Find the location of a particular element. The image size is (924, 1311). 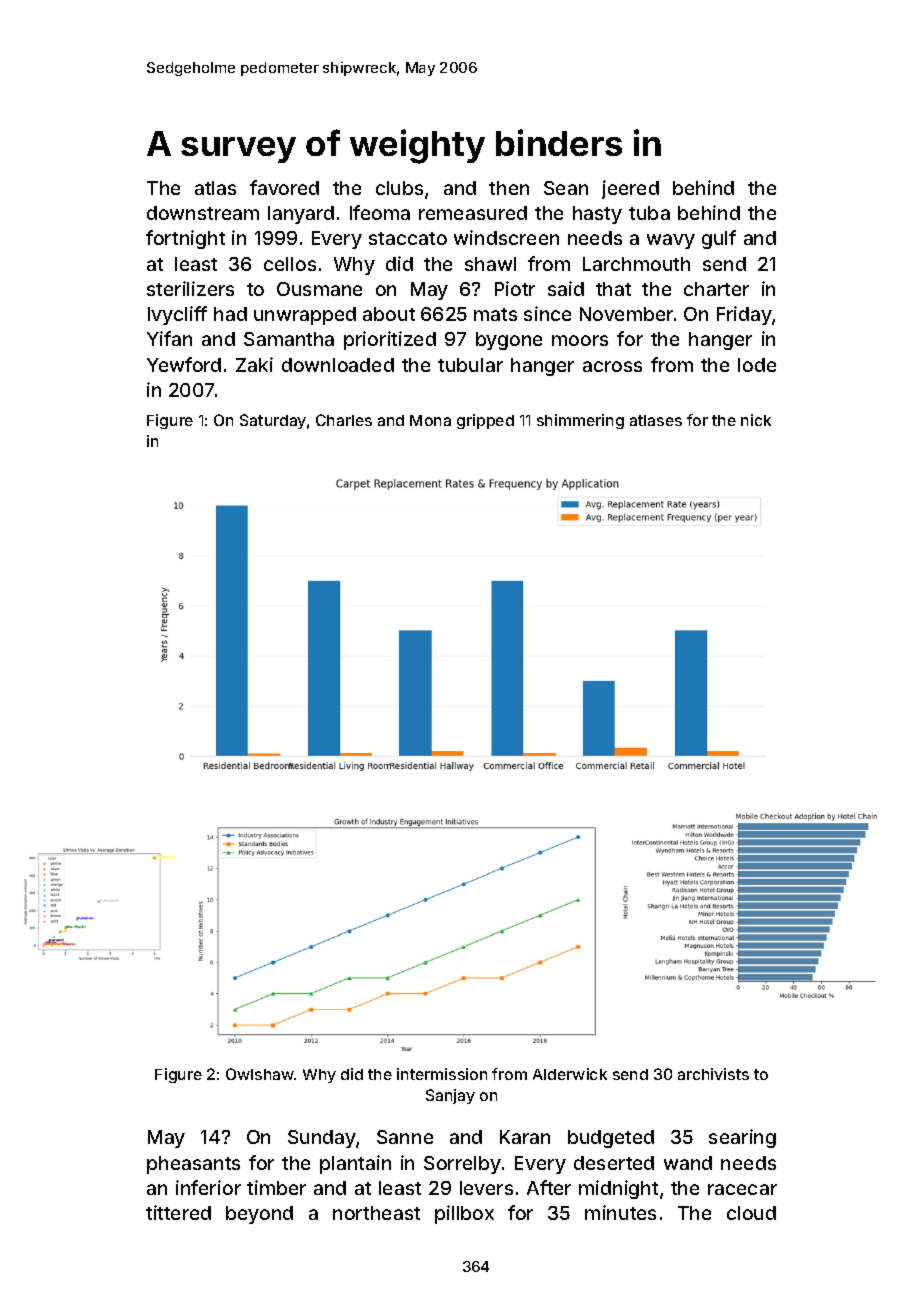

beyond is located at coordinates (259, 1215).
